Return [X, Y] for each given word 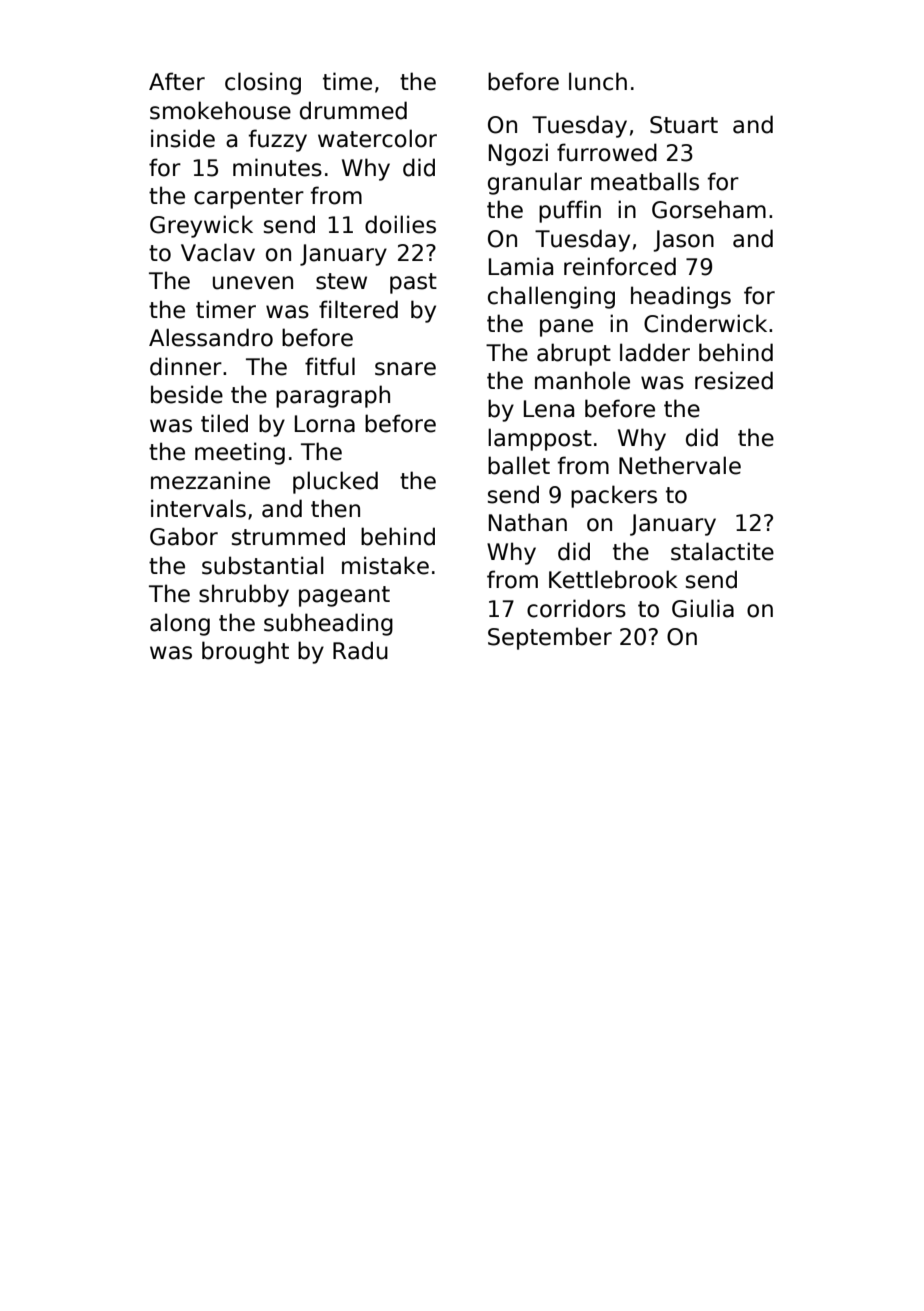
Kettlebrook [613, 579]
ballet [519, 465]
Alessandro [211, 337]
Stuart [684, 125]
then [335, 508]
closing [263, 83]
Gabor [184, 536]
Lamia [521, 266]
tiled [224, 423]
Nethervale [680, 465]
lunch [598, 81]
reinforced [620, 266]
